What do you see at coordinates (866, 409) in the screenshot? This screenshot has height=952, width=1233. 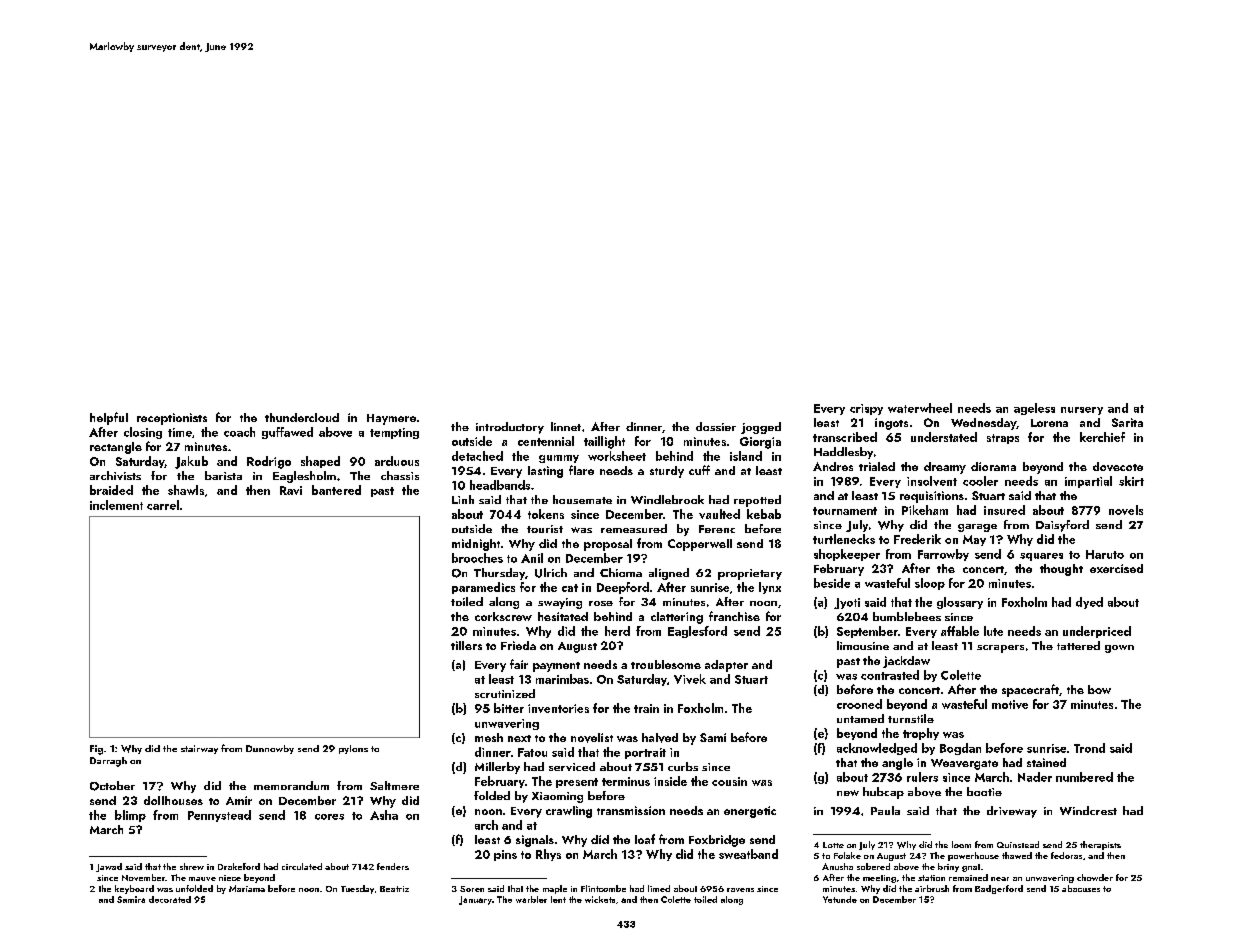 I see `crispy` at bounding box center [866, 409].
